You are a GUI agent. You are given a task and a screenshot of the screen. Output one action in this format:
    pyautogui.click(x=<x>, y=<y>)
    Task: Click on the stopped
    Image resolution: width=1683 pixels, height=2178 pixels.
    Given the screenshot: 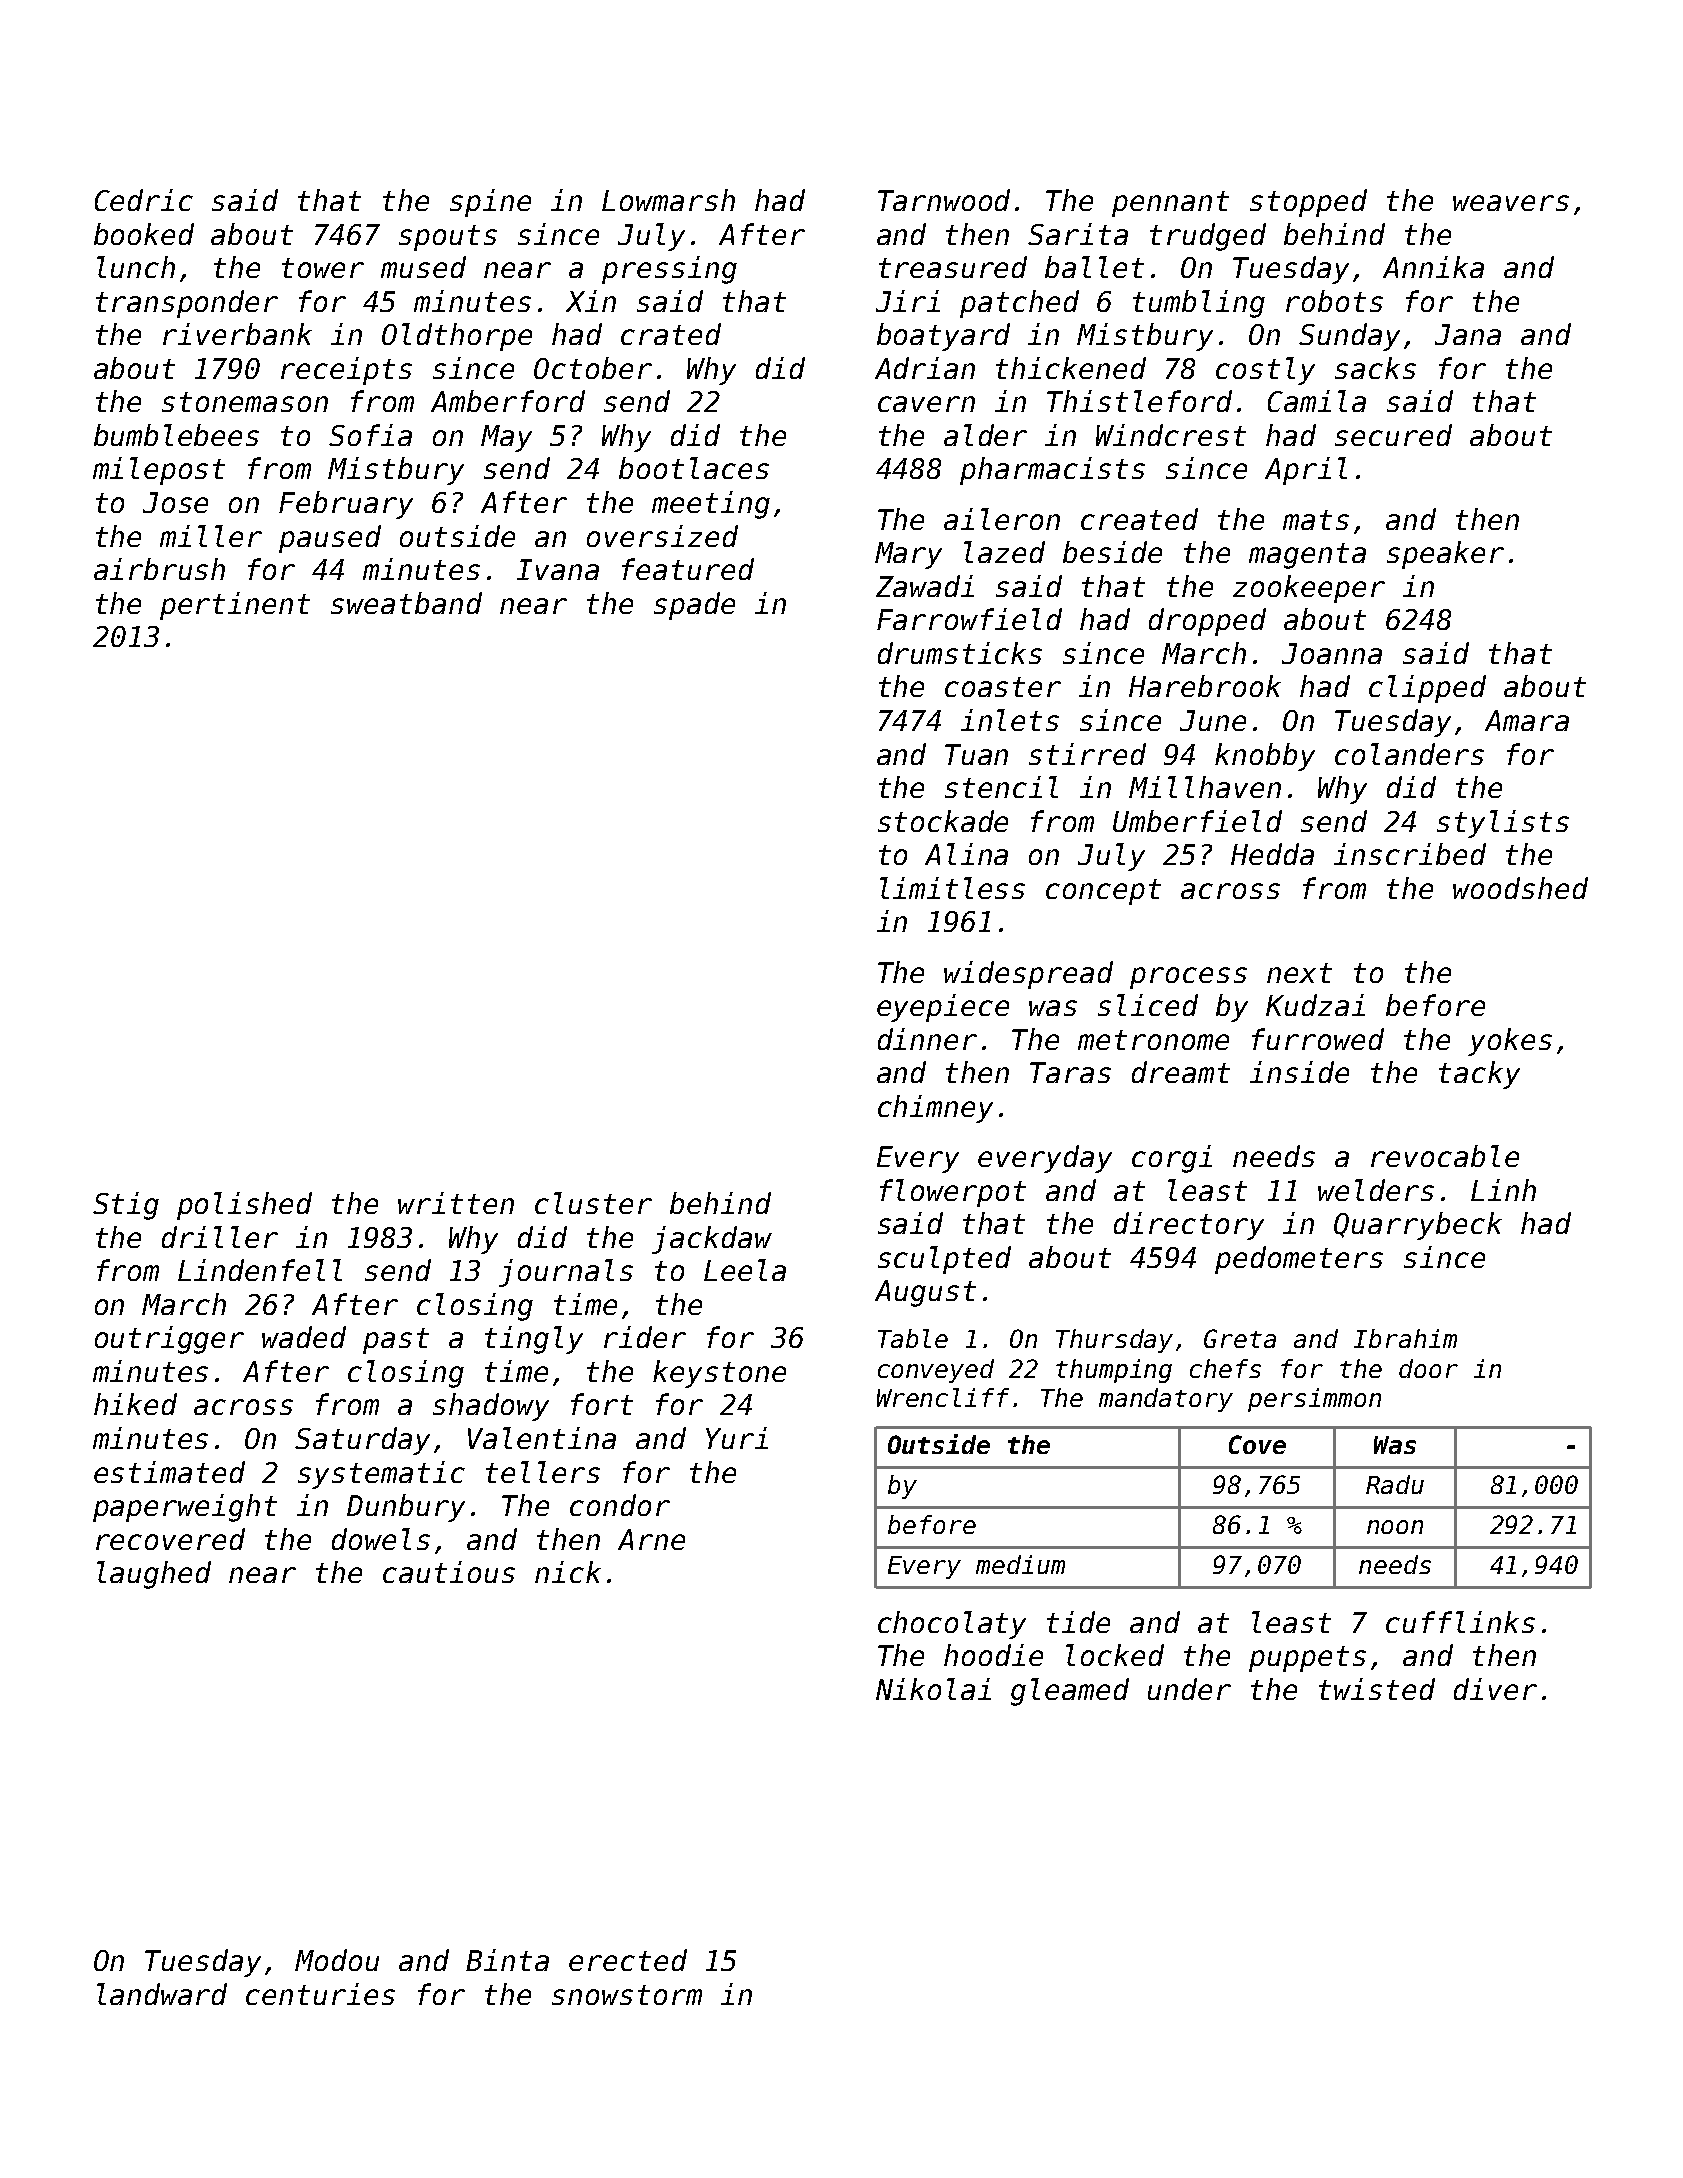 What is the action you would take?
    pyautogui.click(x=1308, y=203)
